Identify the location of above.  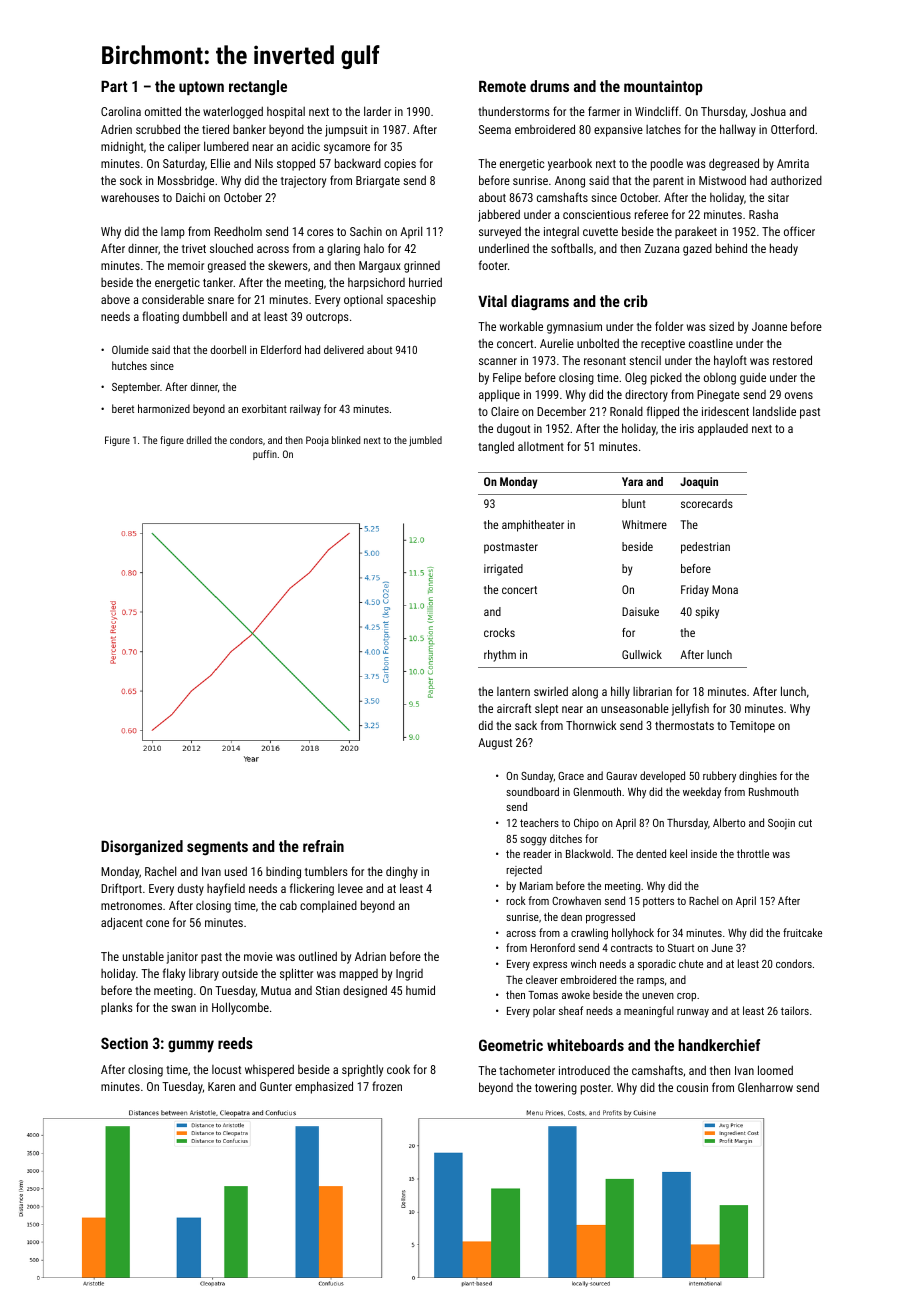
(115, 299).
